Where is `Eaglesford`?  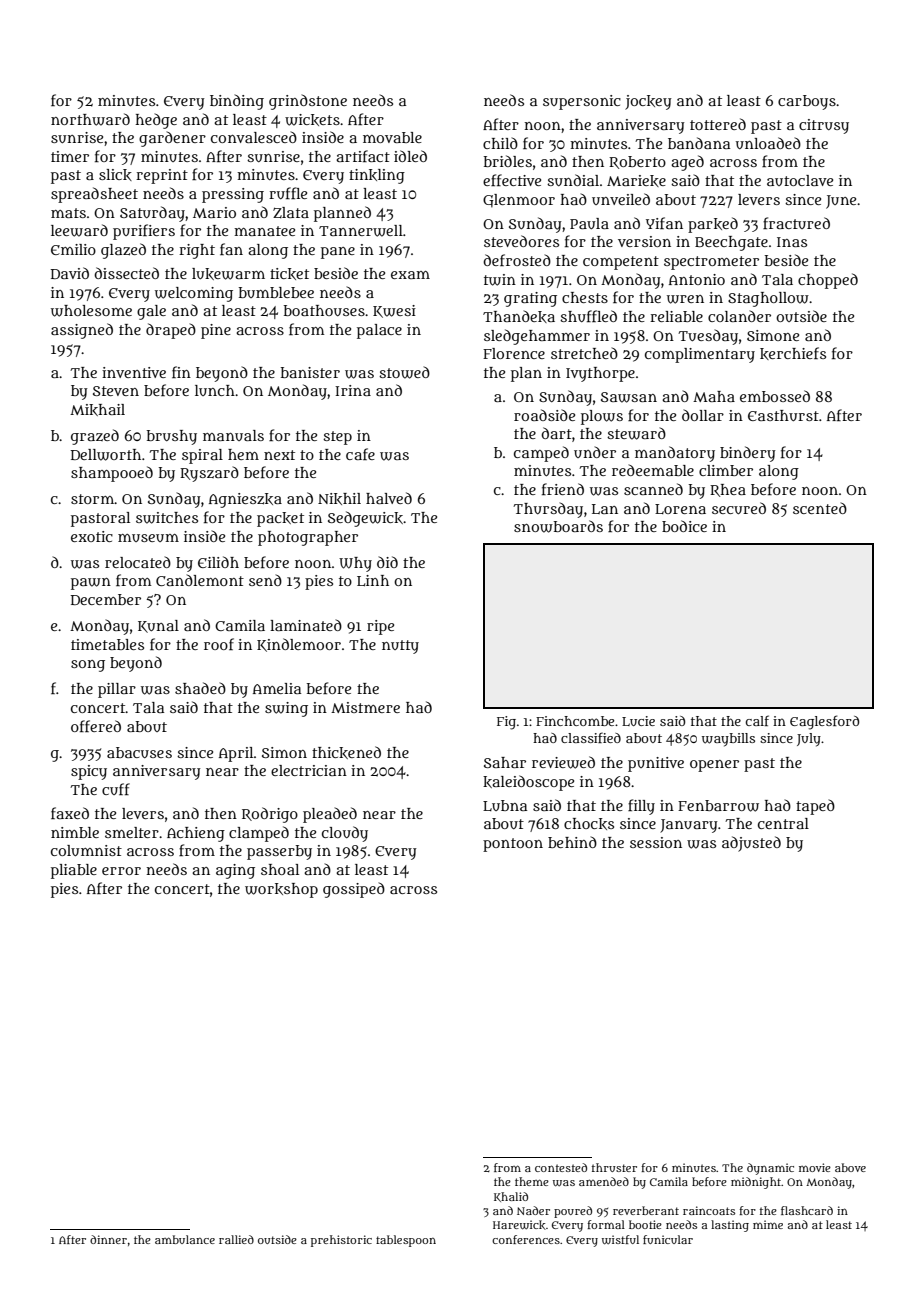
Eaglesford is located at coordinates (824, 722).
